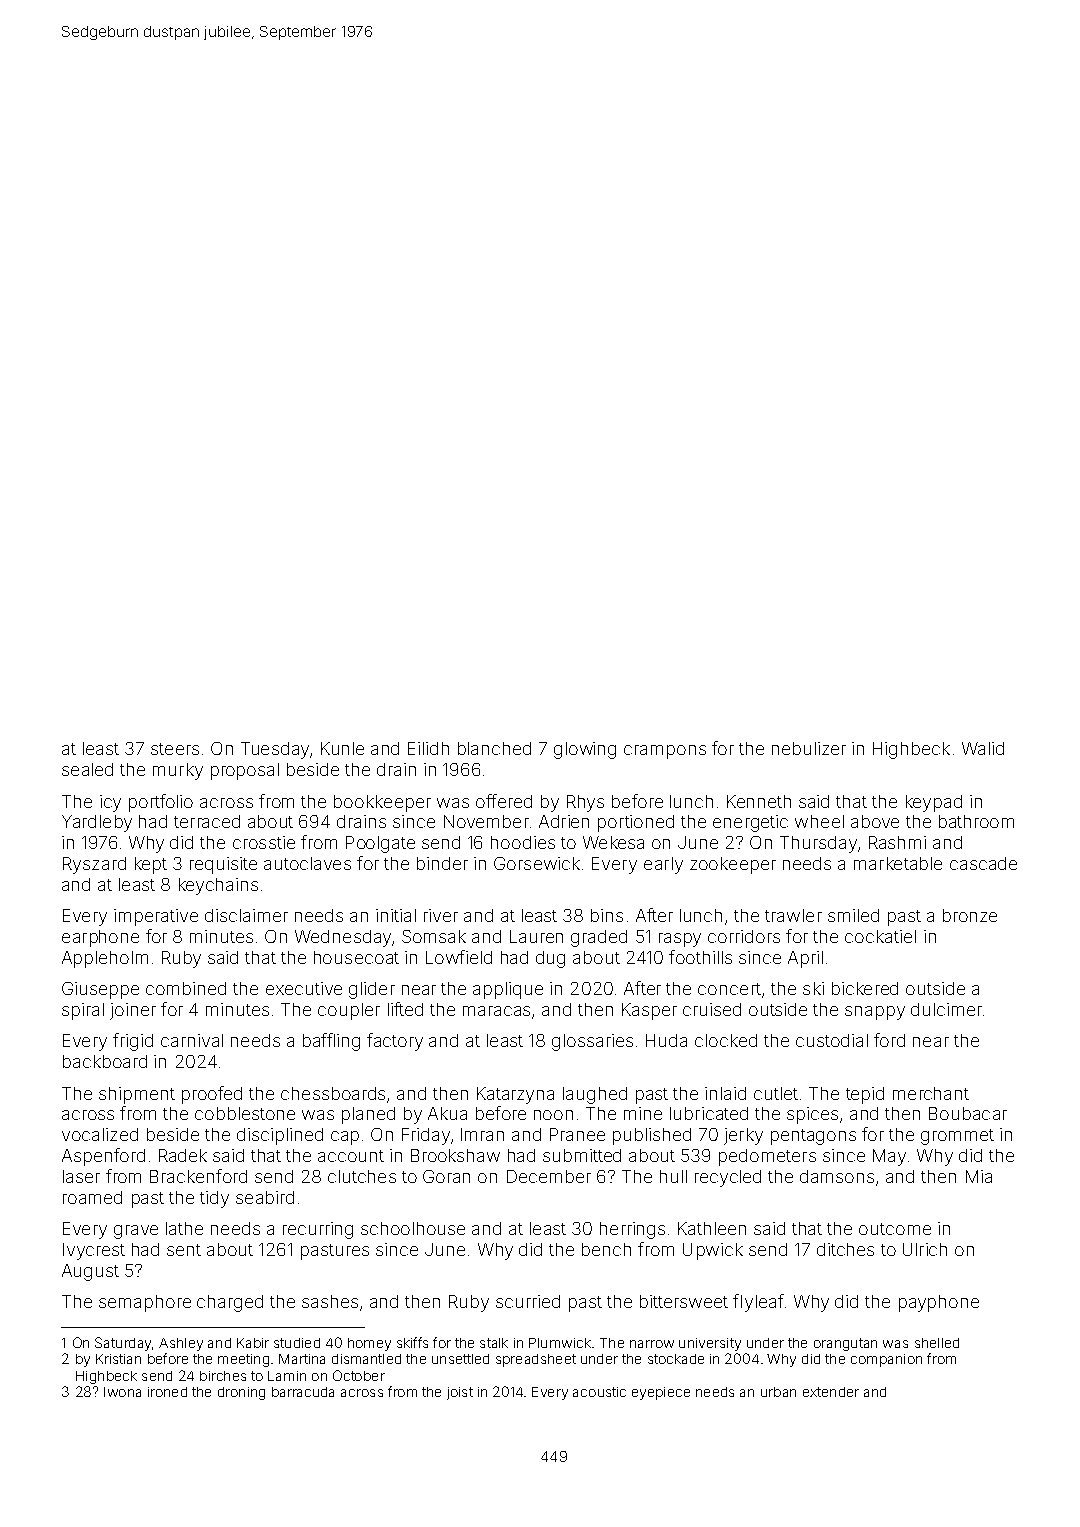  What do you see at coordinates (585, 803) in the screenshot?
I see `Rhys` at bounding box center [585, 803].
